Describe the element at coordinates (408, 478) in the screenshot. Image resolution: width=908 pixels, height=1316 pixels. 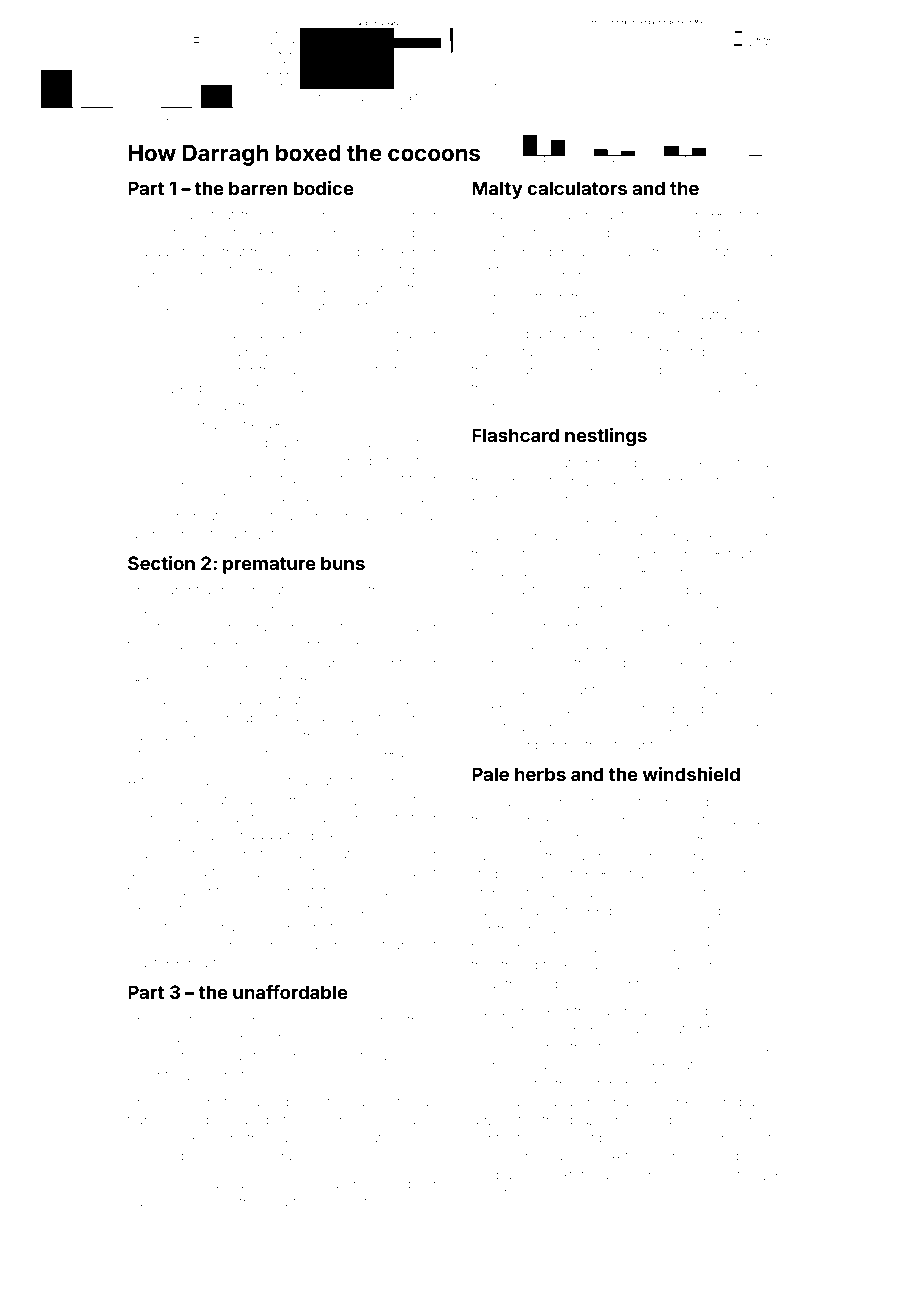
I see `Lowfield` at that location.
